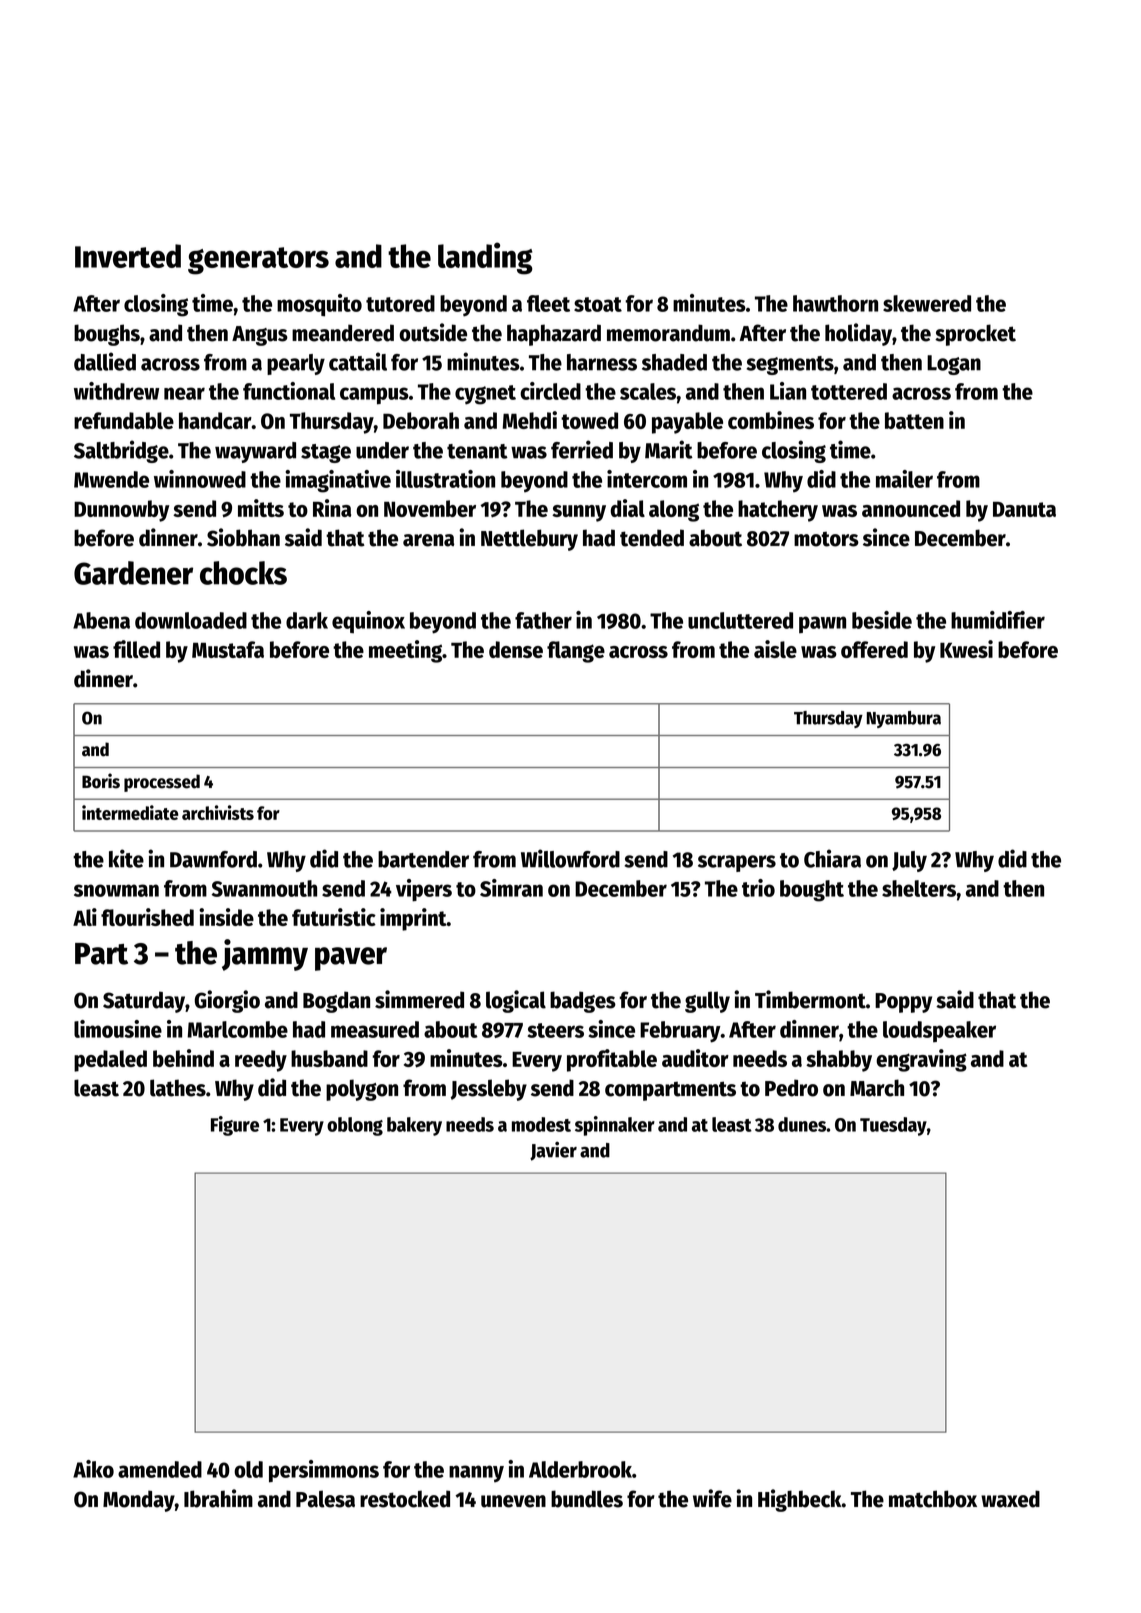 This document has width=1141, height=1613. What do you see at coordinates (511, 888) in the document?
I see `Simran` at bounding box center [511, 888].
